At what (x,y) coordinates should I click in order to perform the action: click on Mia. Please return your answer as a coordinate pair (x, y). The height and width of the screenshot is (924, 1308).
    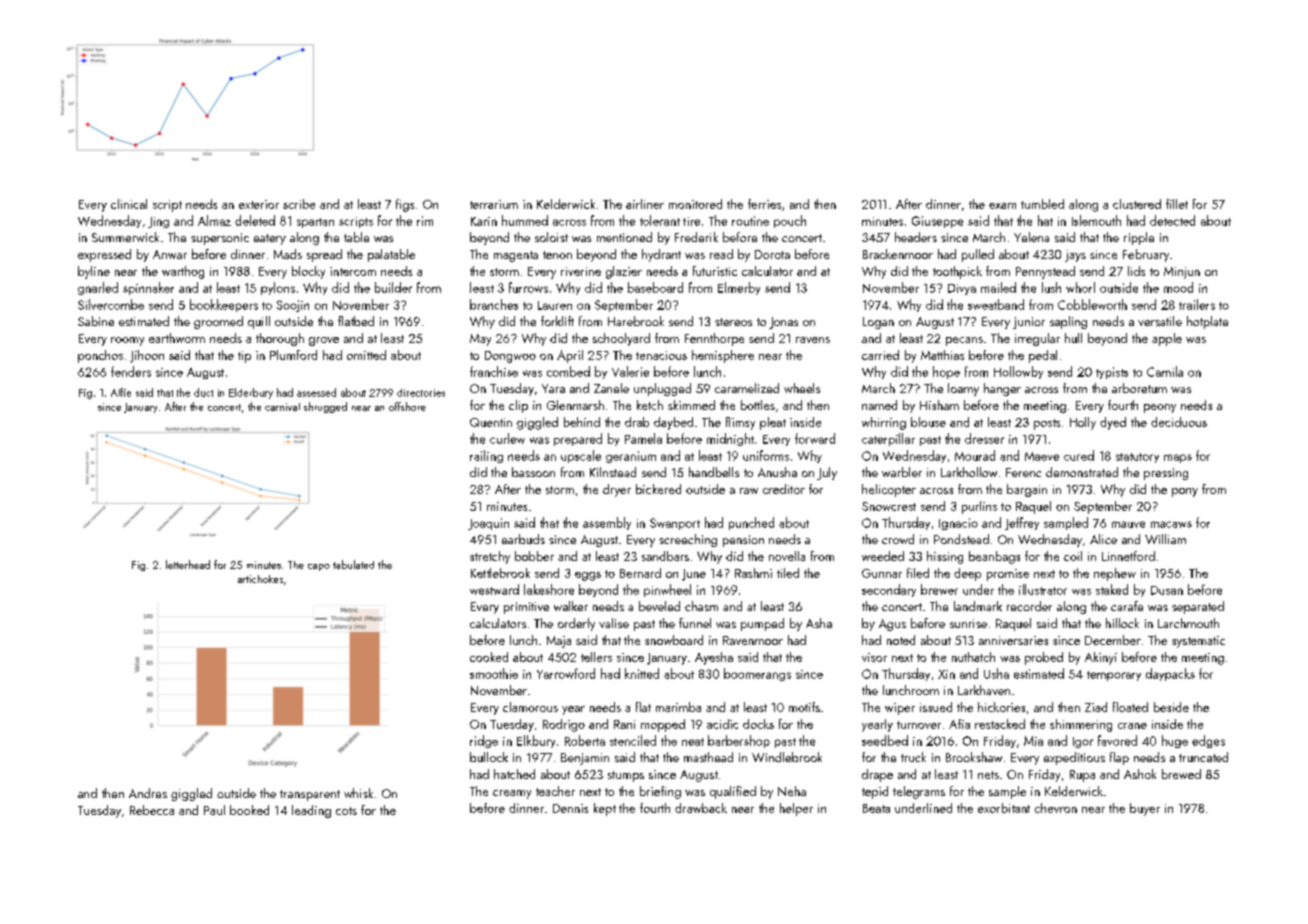
    Looking at the image, I should click on (1033, 741).
